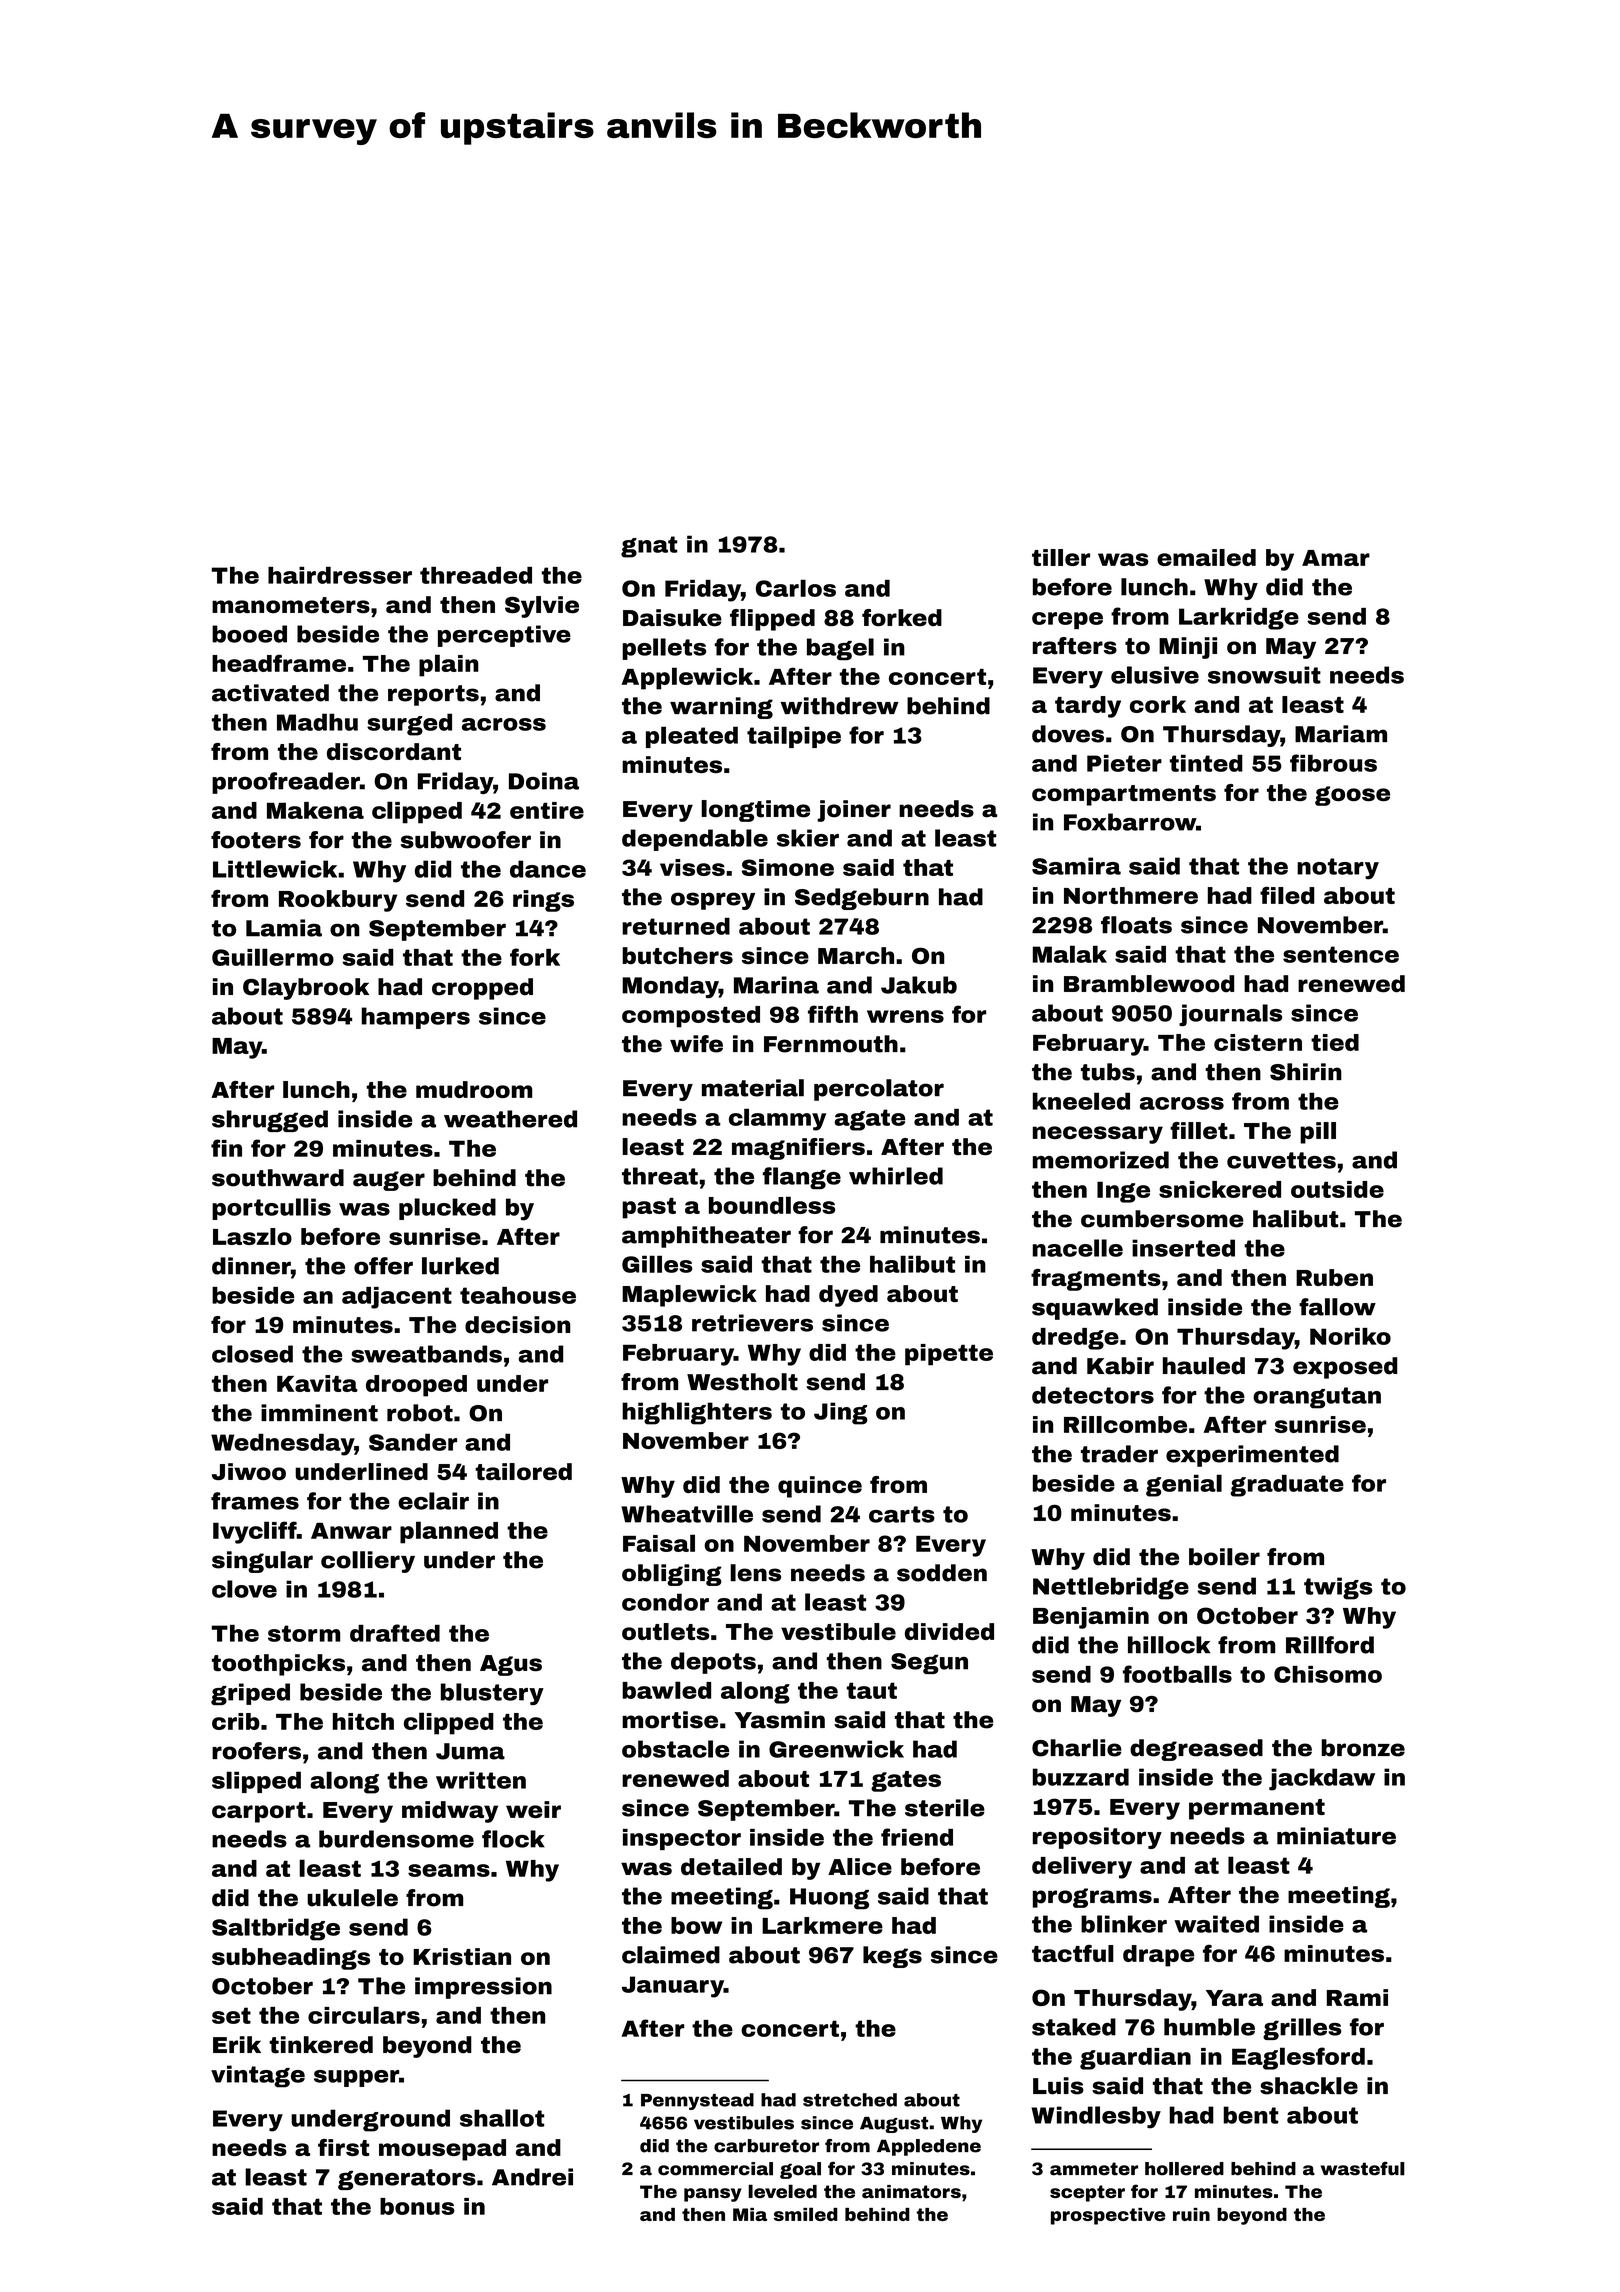 This screenshot has width=1620, height=2292. I want to click on cropped, so click(482, 989).
